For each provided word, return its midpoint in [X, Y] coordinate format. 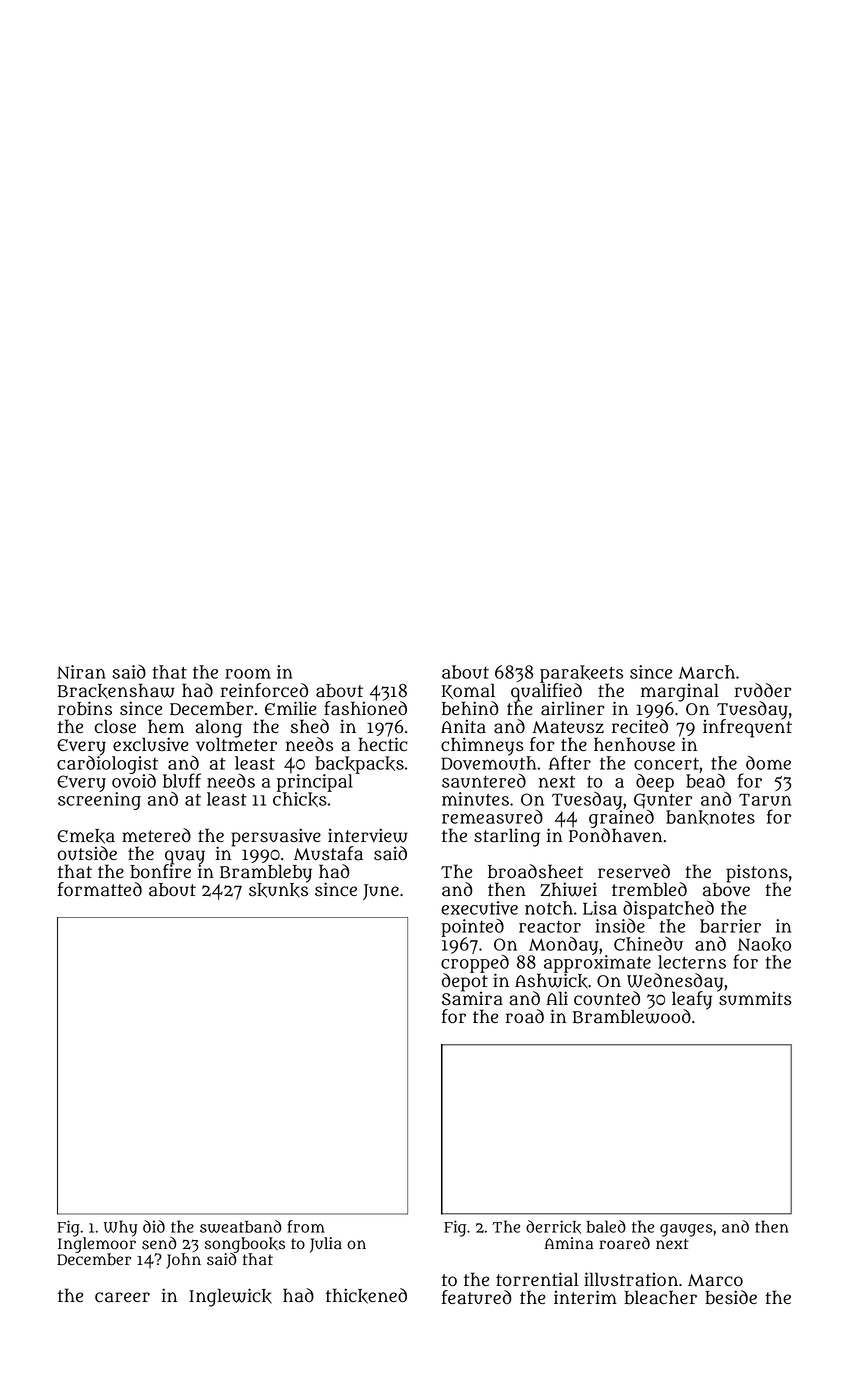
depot [465, 982]
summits [754, 998]
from [306, 1226]
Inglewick [230, 1297]
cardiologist [107, 765]
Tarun [765, 799]
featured [477, 1297]
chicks [300, 799]
